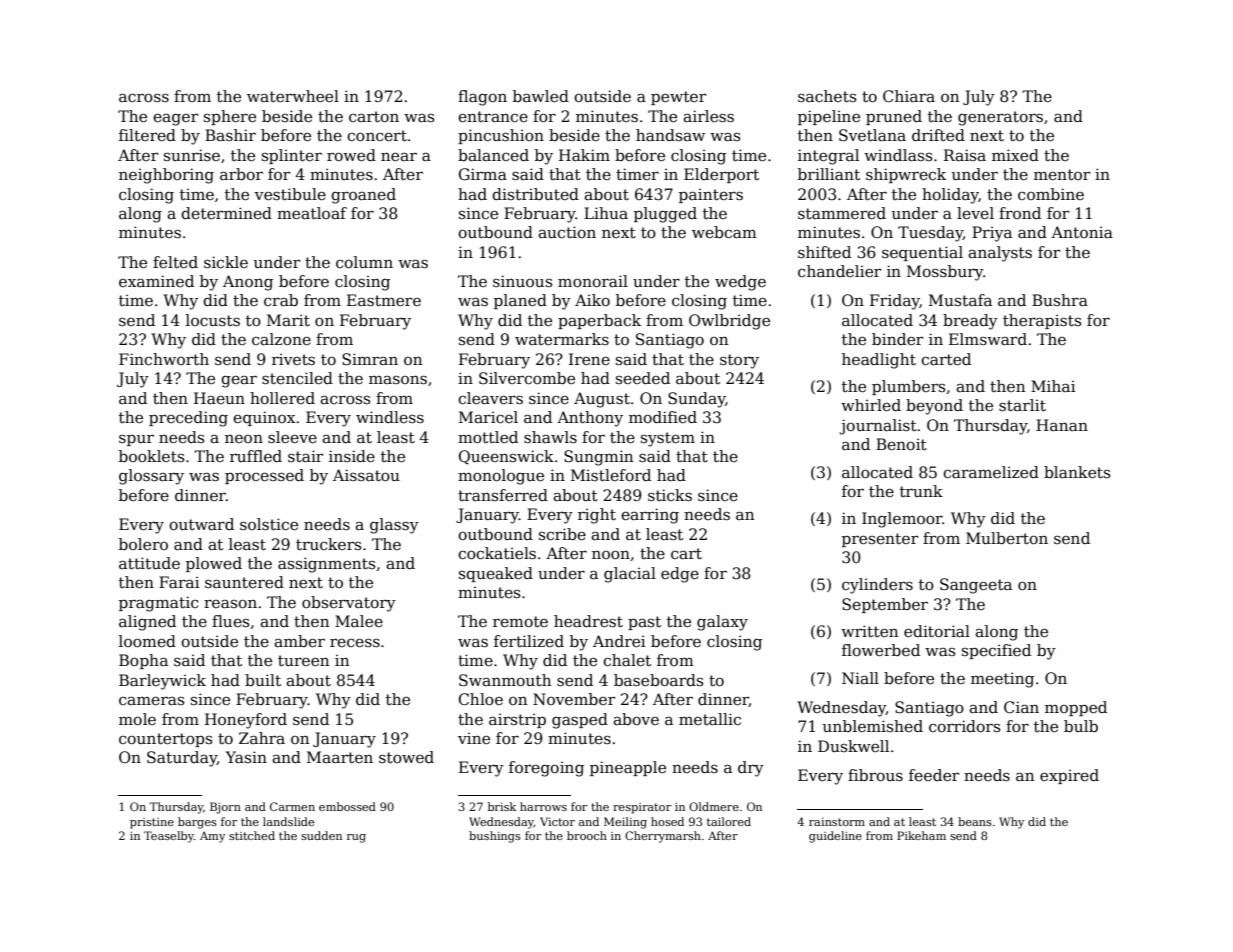  I want to click on Chiara, so click(909, 96).
